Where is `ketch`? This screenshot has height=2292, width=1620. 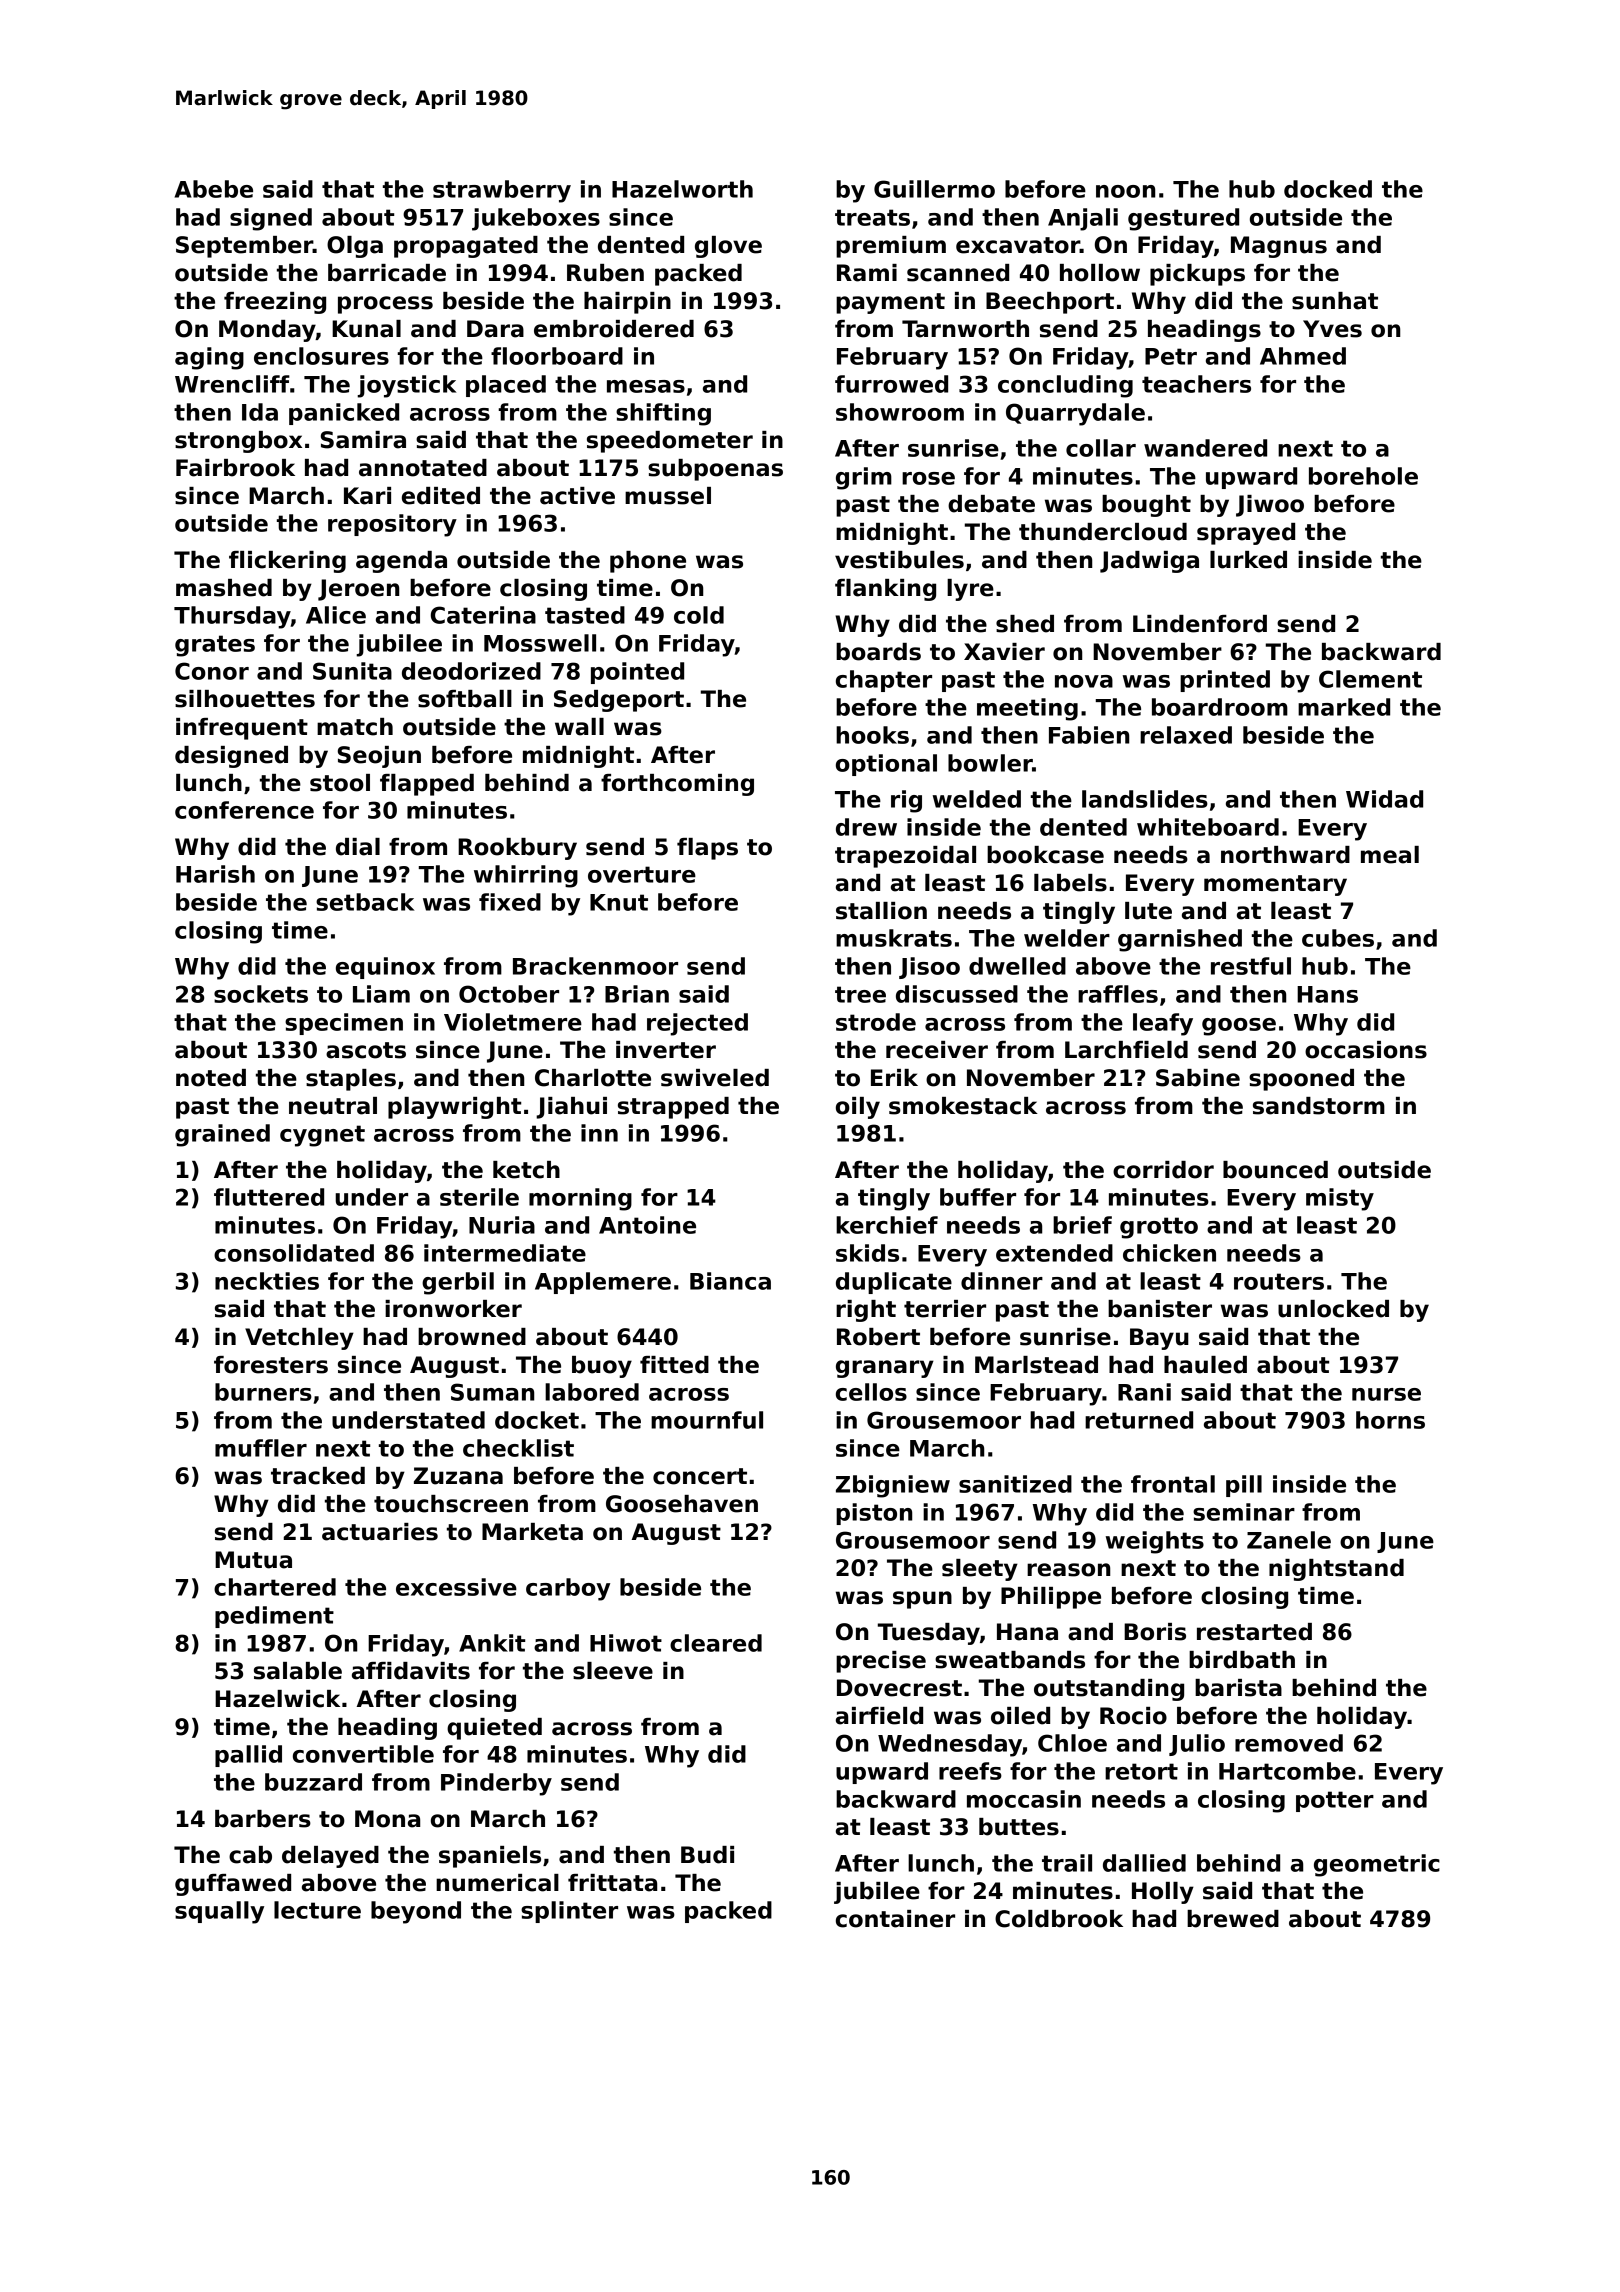
ketch is located at coordinates (526, 1170).
